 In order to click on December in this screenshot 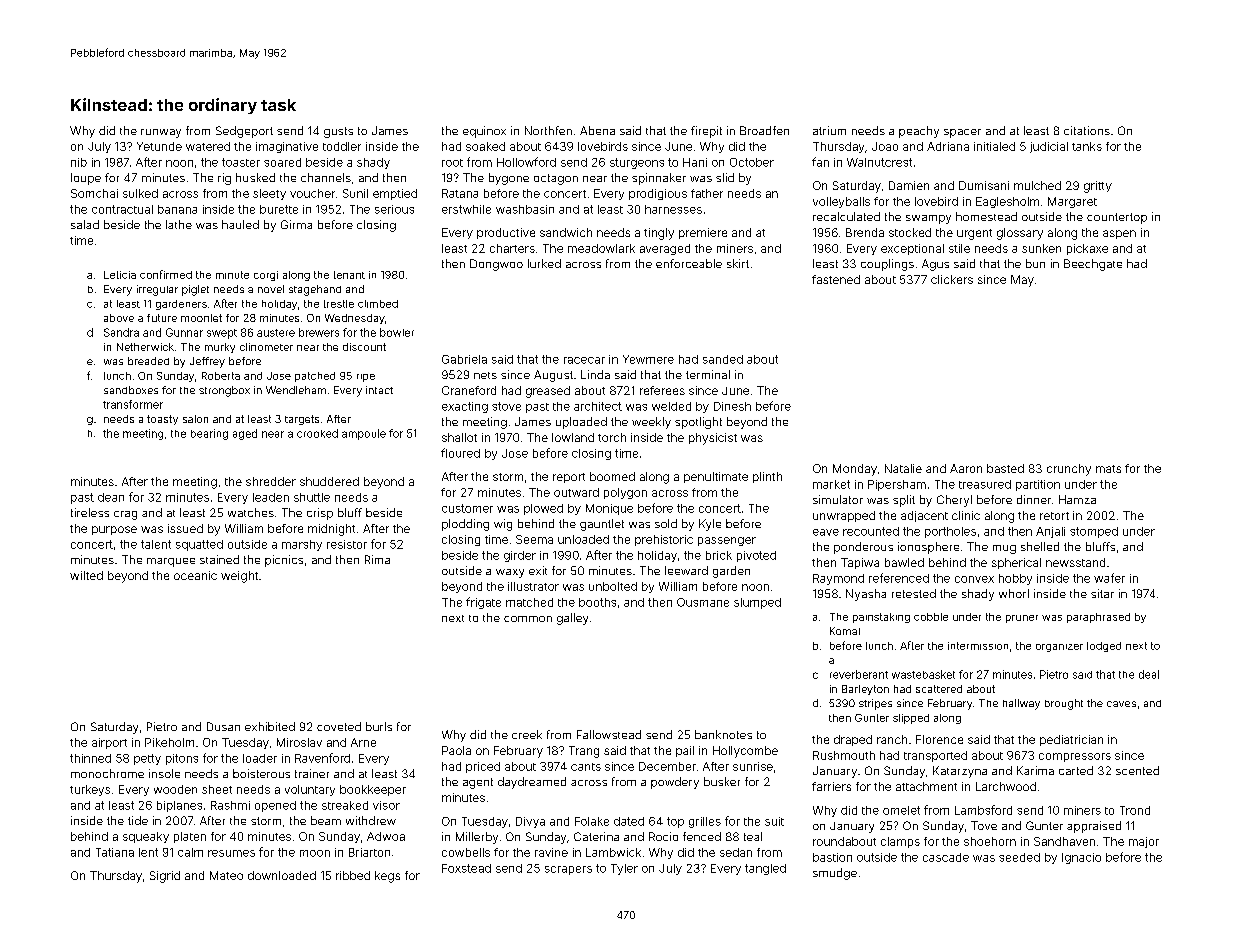, I will do `click(667, 766)`.
